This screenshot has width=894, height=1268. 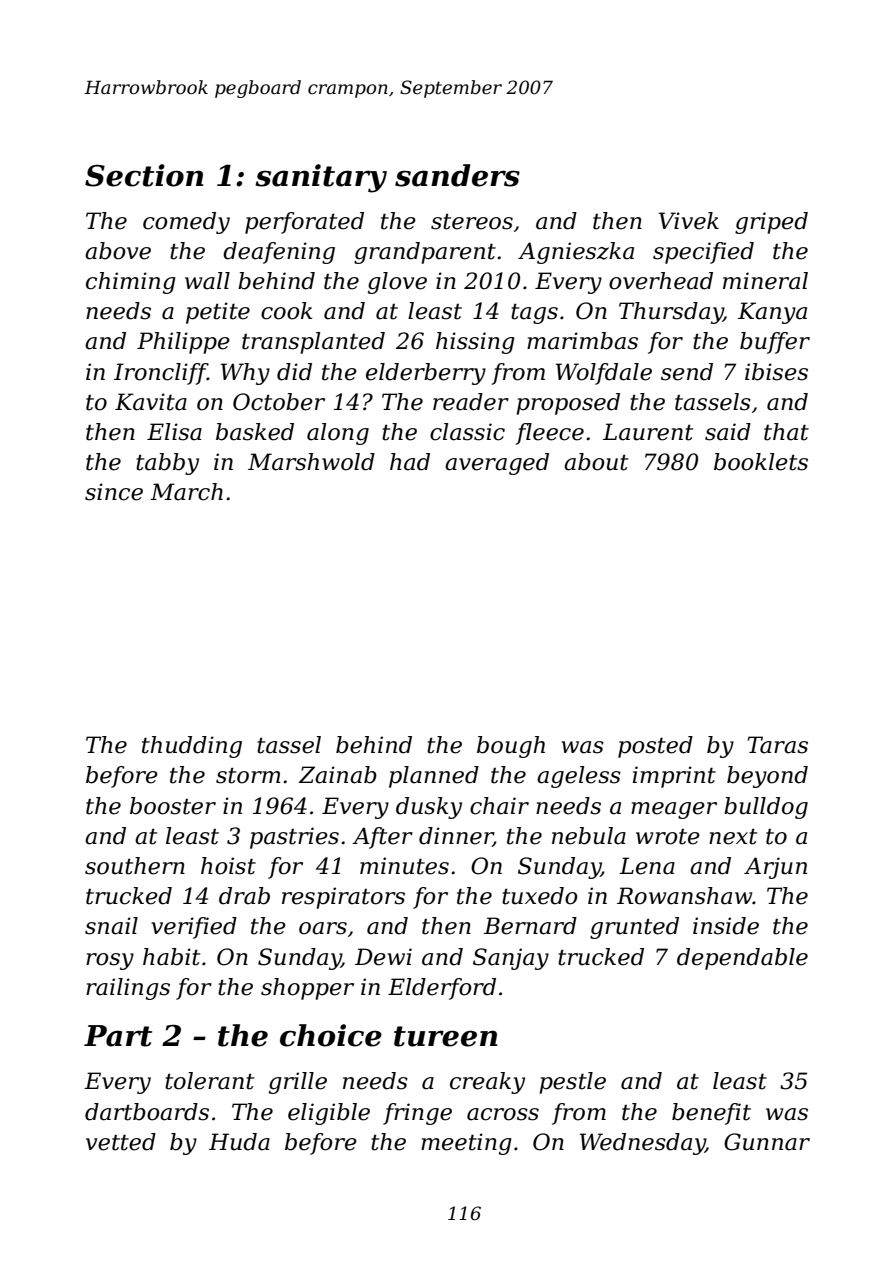 I want to click on Kanya, so click(x=772, y=313).
